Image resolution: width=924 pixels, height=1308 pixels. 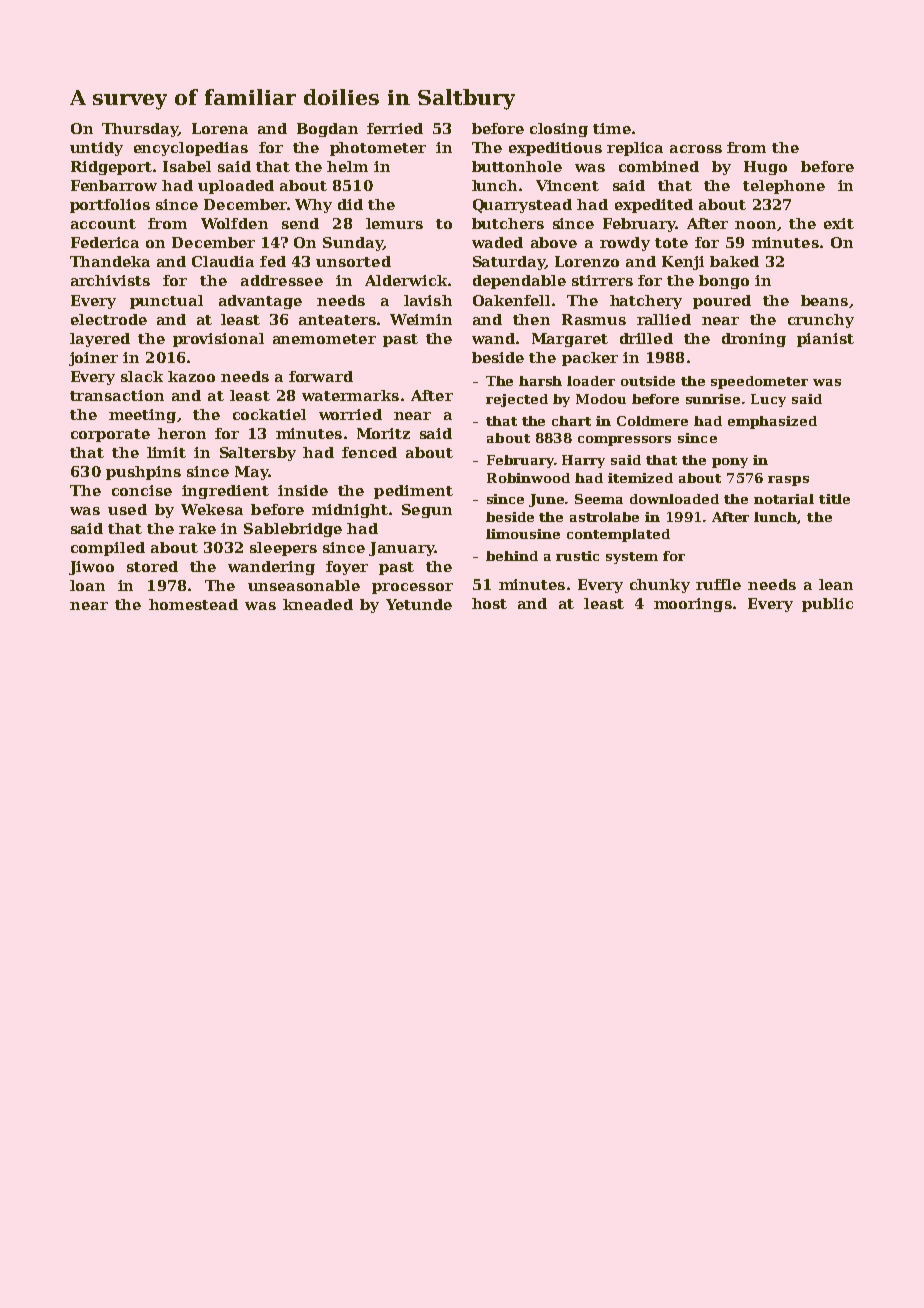 What do you see at coordinates (489, 603) in the image?
I see `host` at bounding box center [489, 603].
